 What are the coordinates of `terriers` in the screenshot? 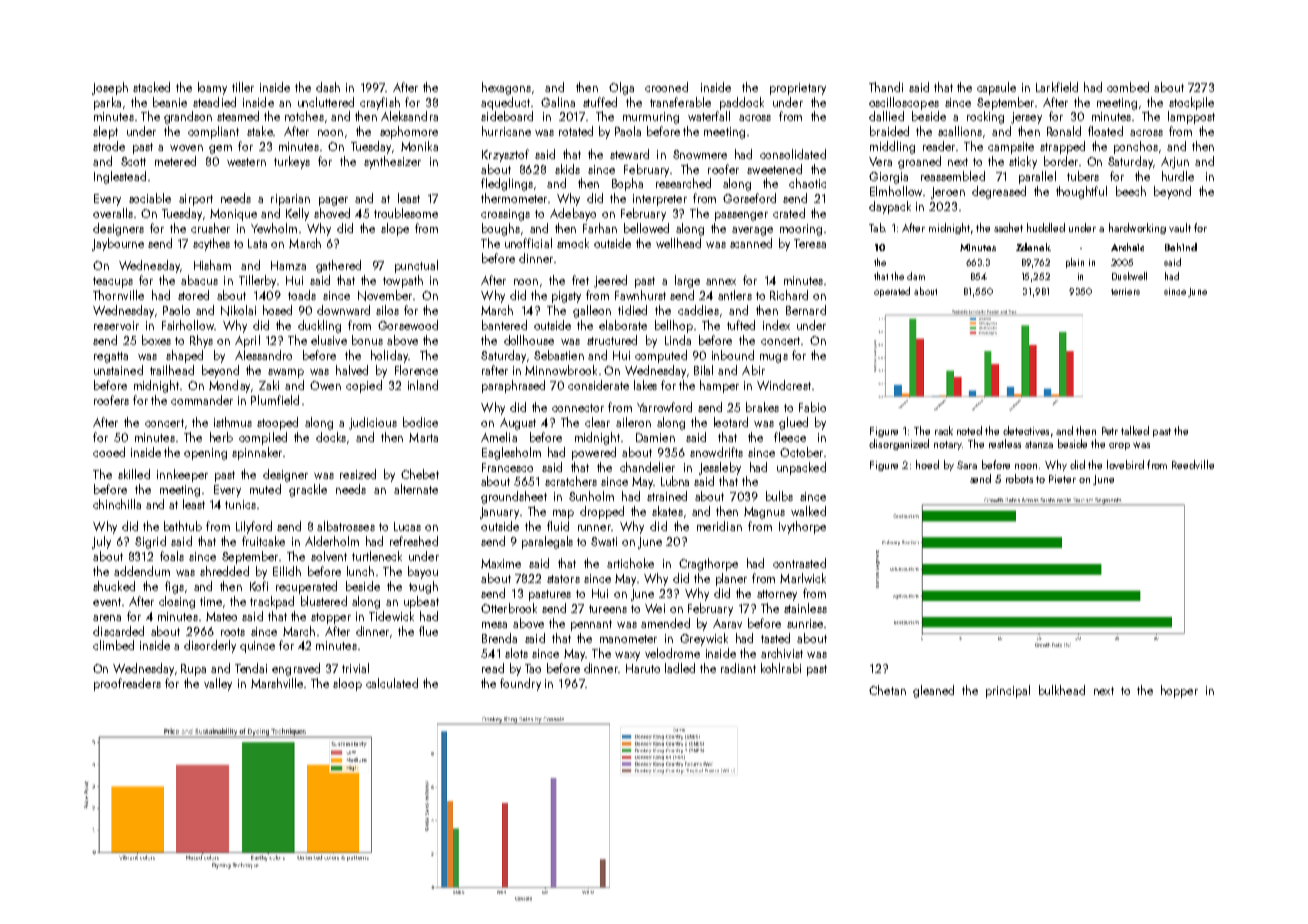 It's located at (1125, 291).
